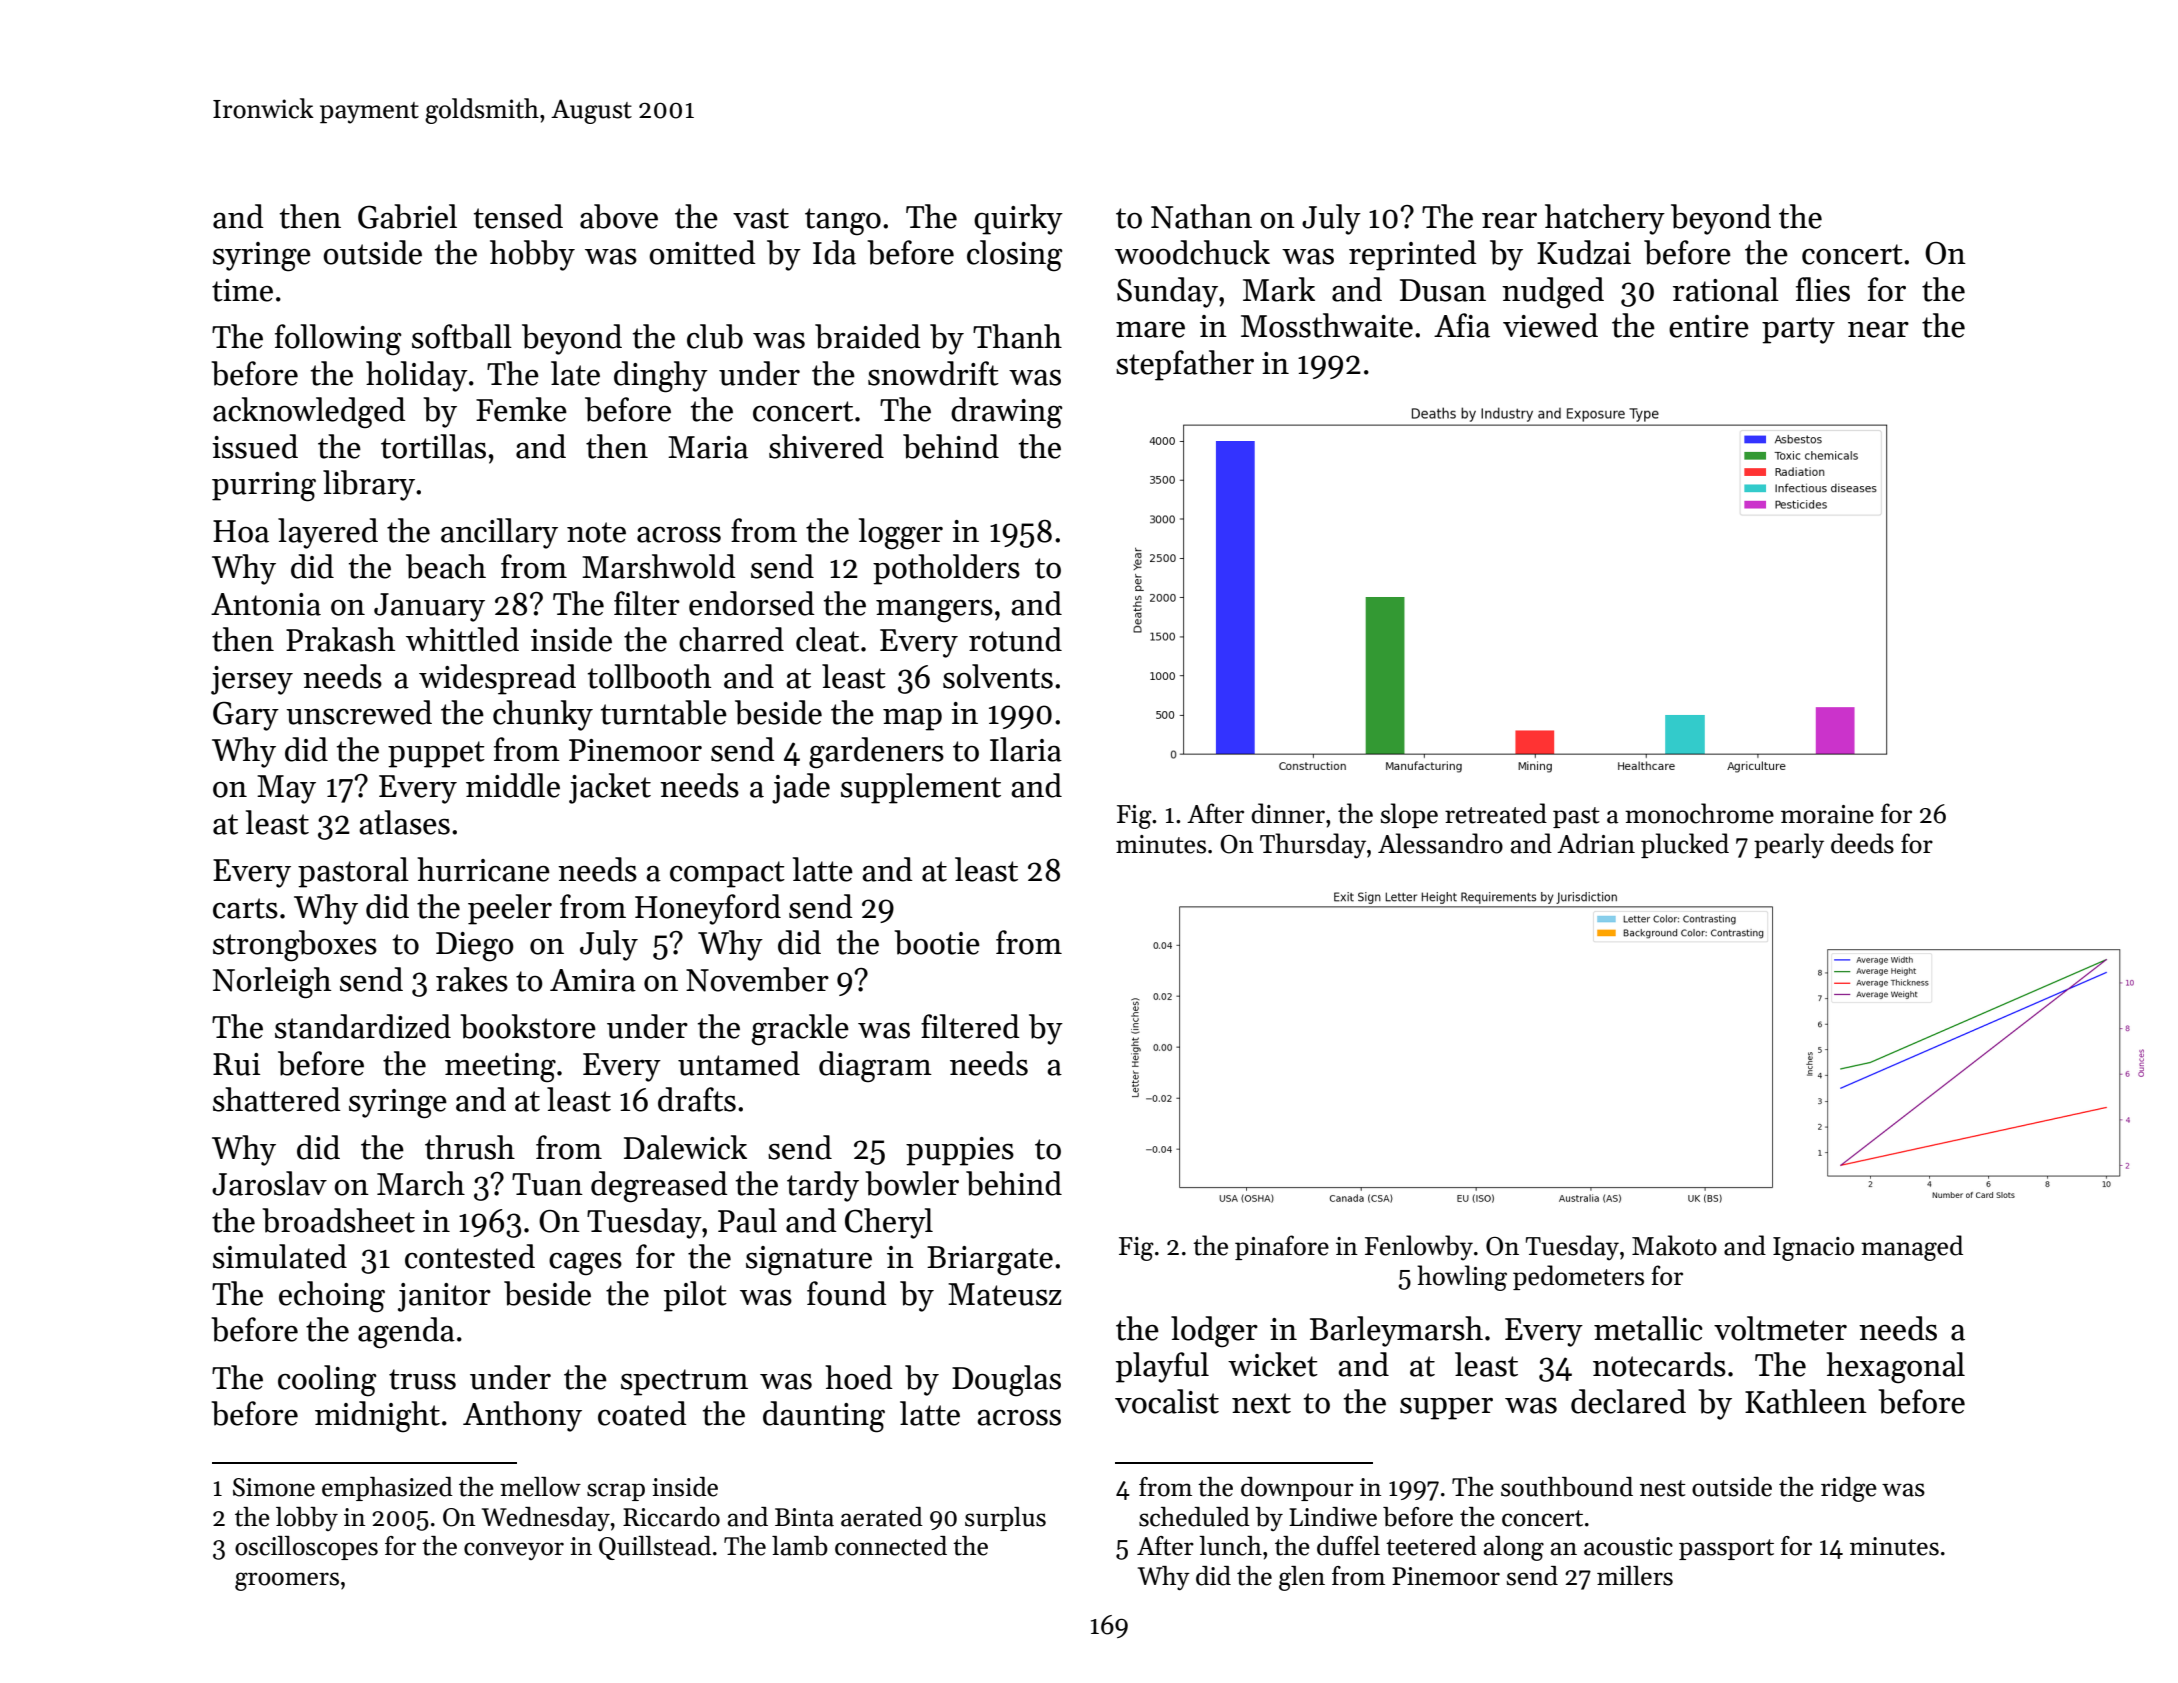 The width and height of the screenshot is (2178, 1683). What do you see at coordinates (889, 1223) in the screenshot?
I see `Cheryl` at bounding box center [889, 1223].
